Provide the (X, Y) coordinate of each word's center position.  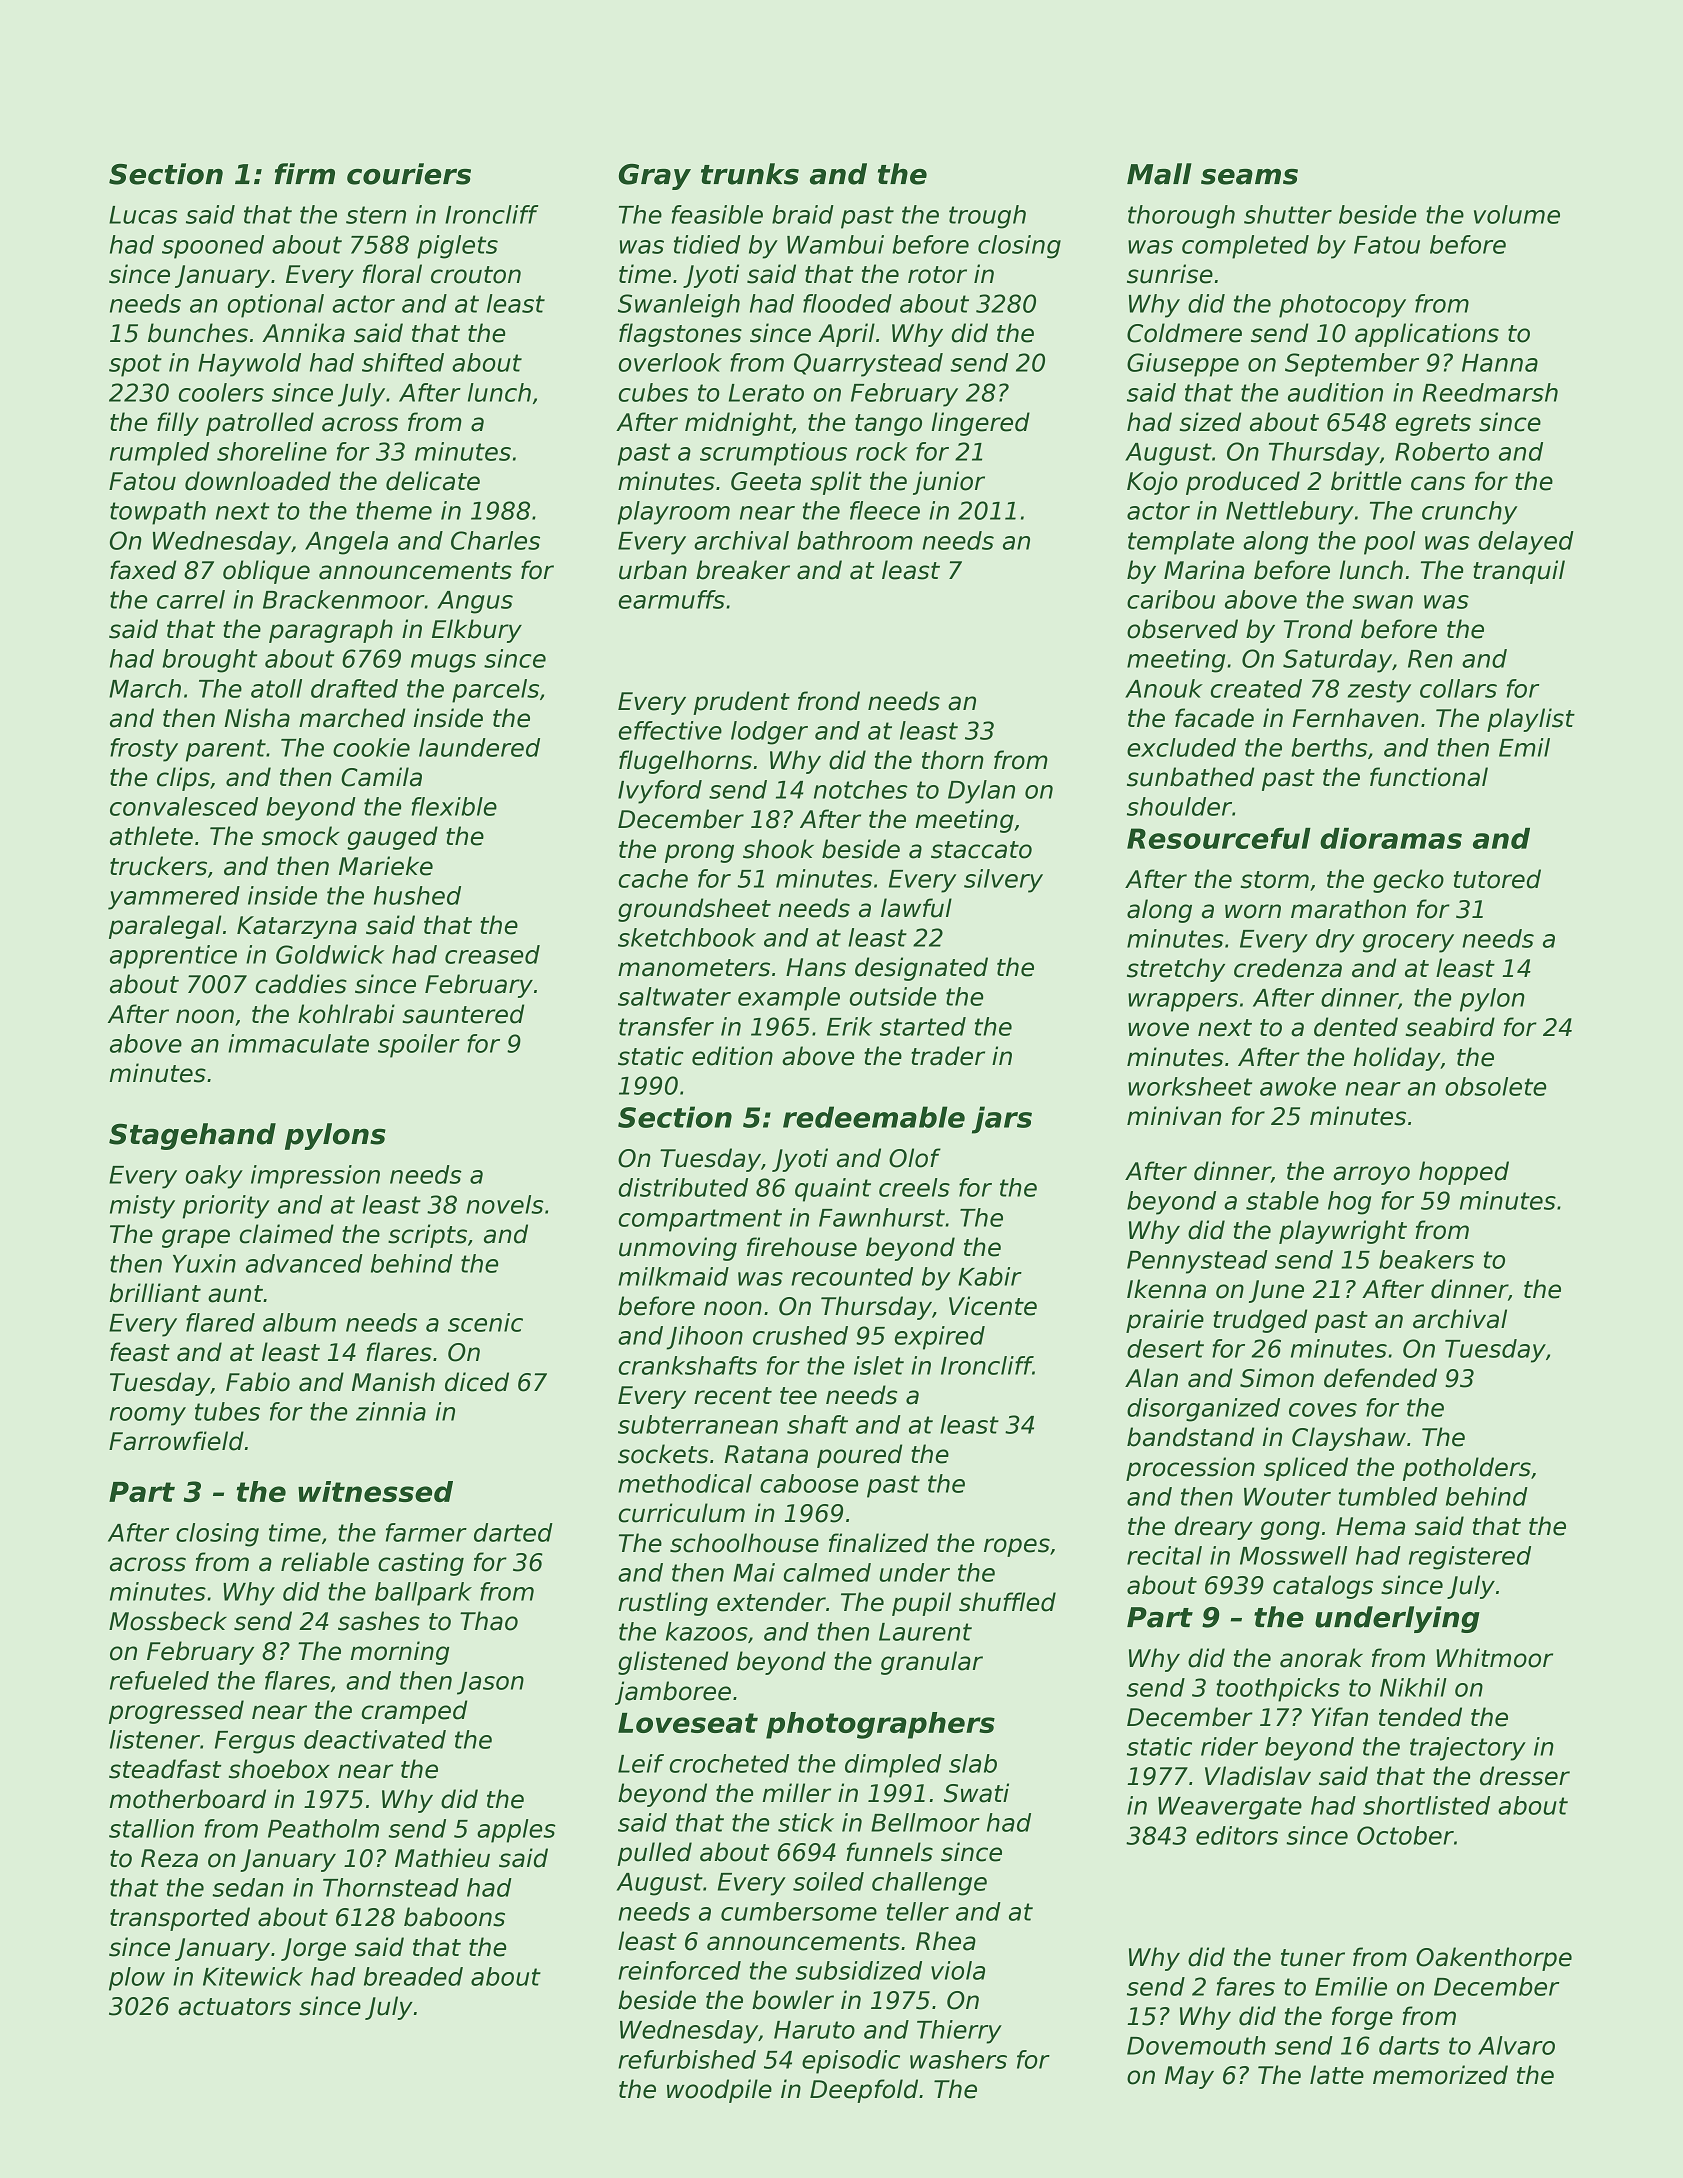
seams (1249, 177)
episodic (851, 2062)
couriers (409, 174)
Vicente (993, 1306)
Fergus (255, 1742)
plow (137, 1979)
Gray (654, 177)
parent (225, 750)
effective (670, 730)
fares (1246, 1986)
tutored (1497, 879)
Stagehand (192, 1136)
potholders (1467, 1469)
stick (806, 1822)
